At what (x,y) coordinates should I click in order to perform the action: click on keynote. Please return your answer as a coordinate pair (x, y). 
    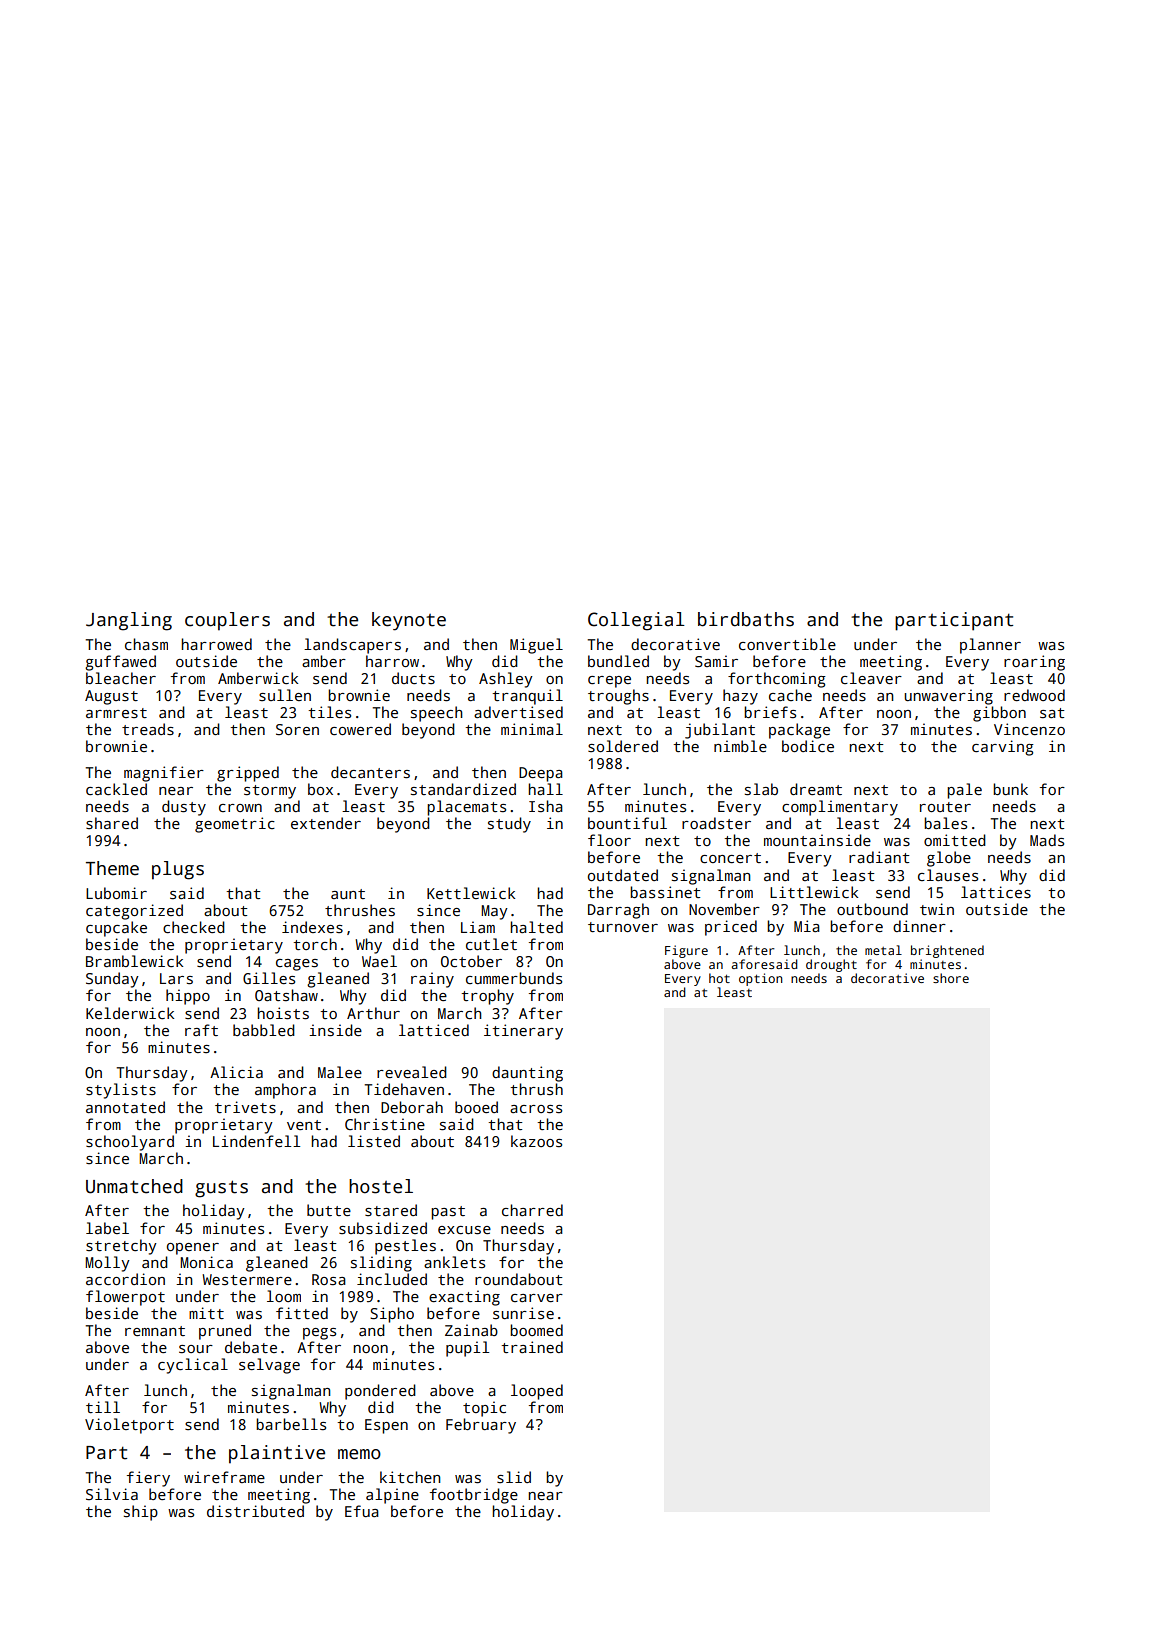
    Looking at the image, I should click on (409, 621).
